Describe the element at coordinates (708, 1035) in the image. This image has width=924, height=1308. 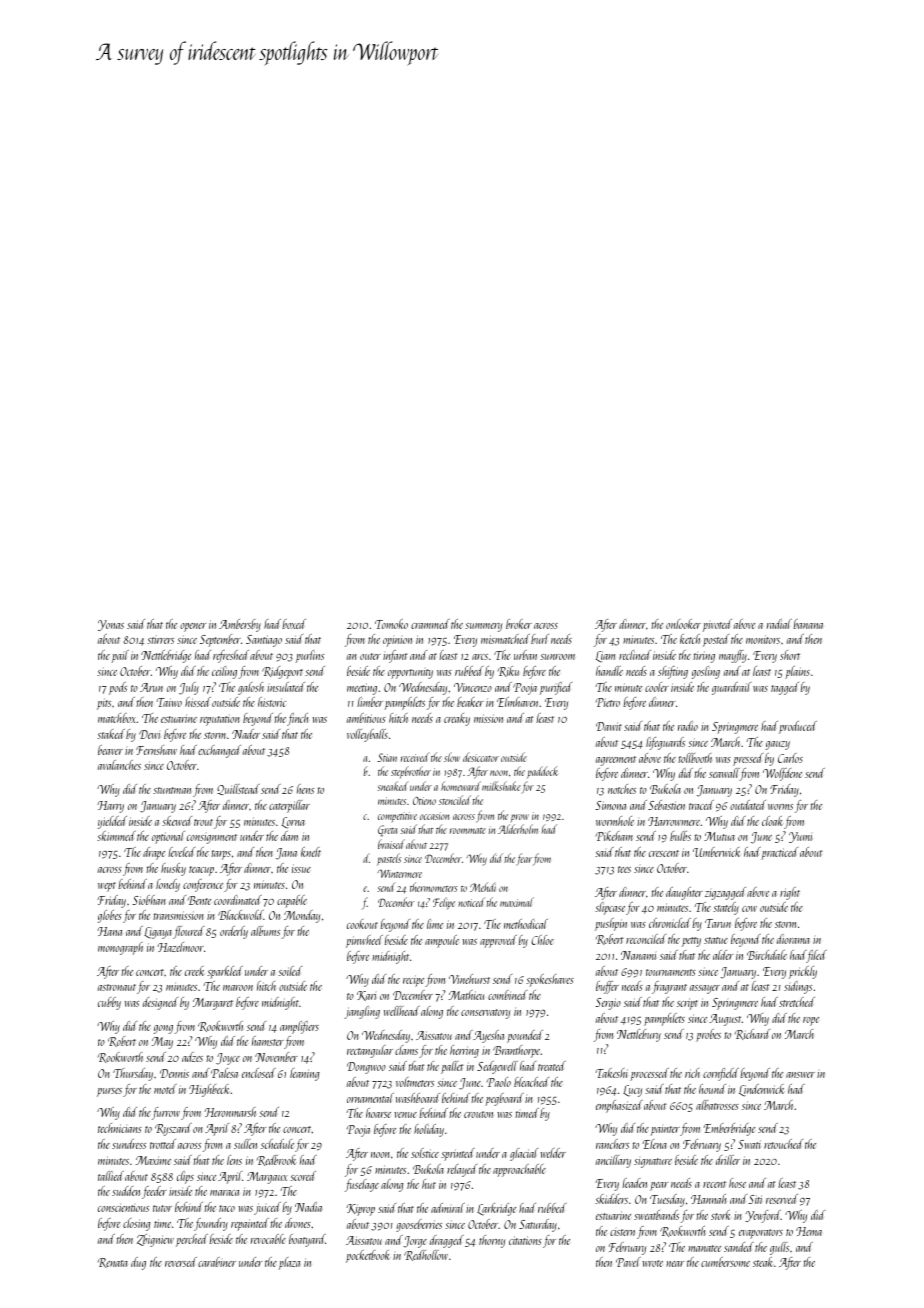
I see `probes` at that location.
